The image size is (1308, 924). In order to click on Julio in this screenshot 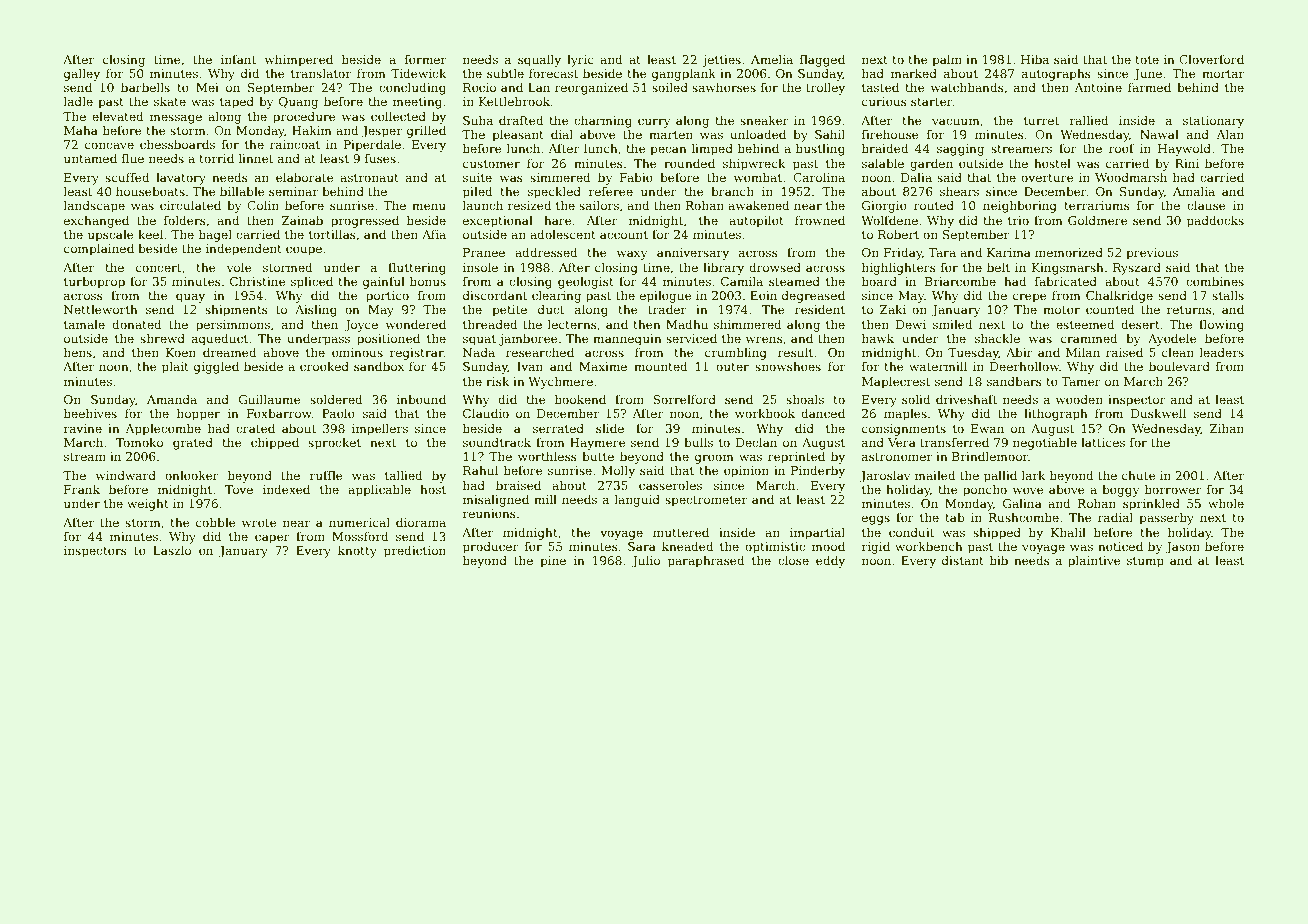, I will do `click(646, 561)`.
